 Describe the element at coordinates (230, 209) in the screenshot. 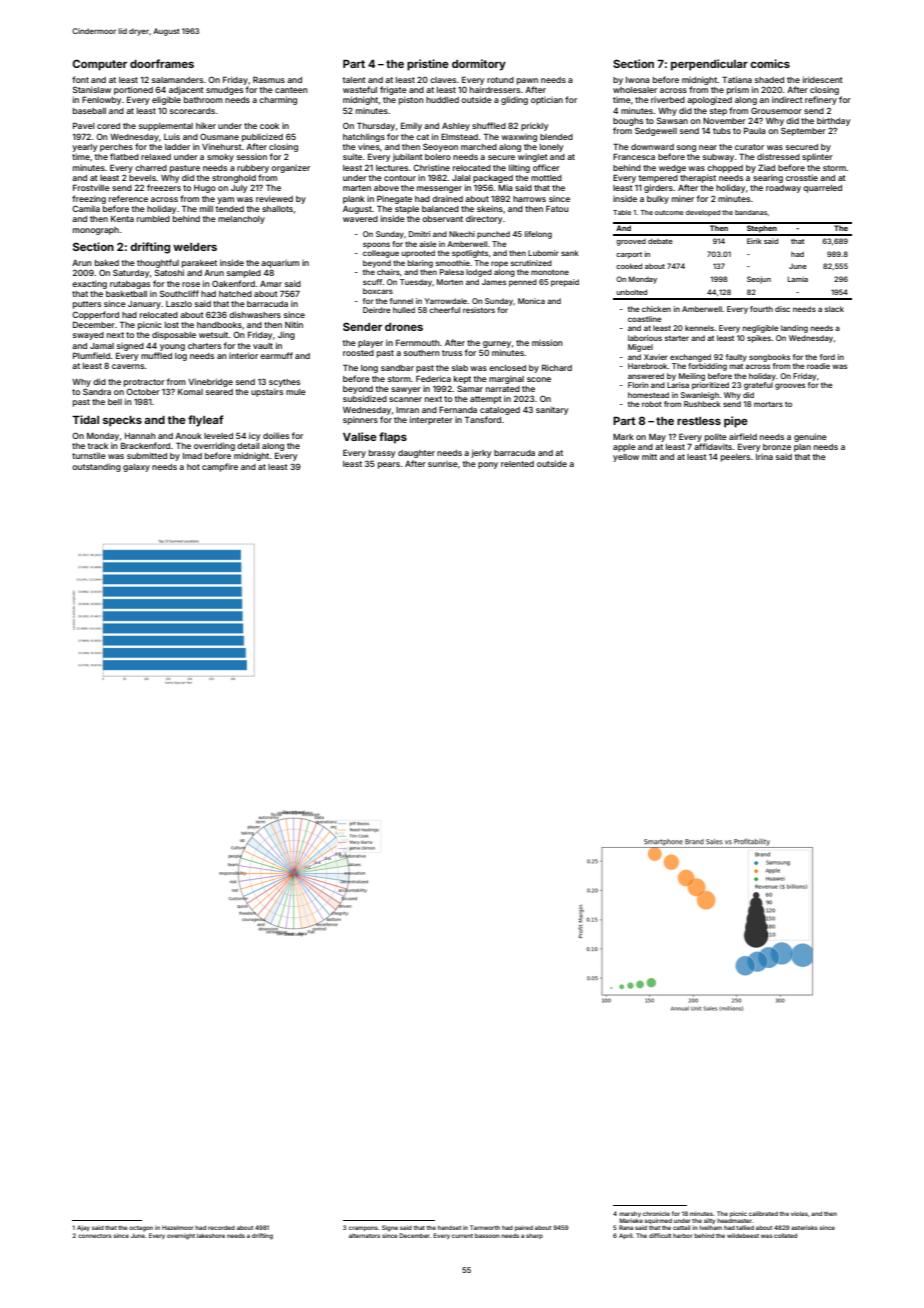

I see `tended` at that location.
